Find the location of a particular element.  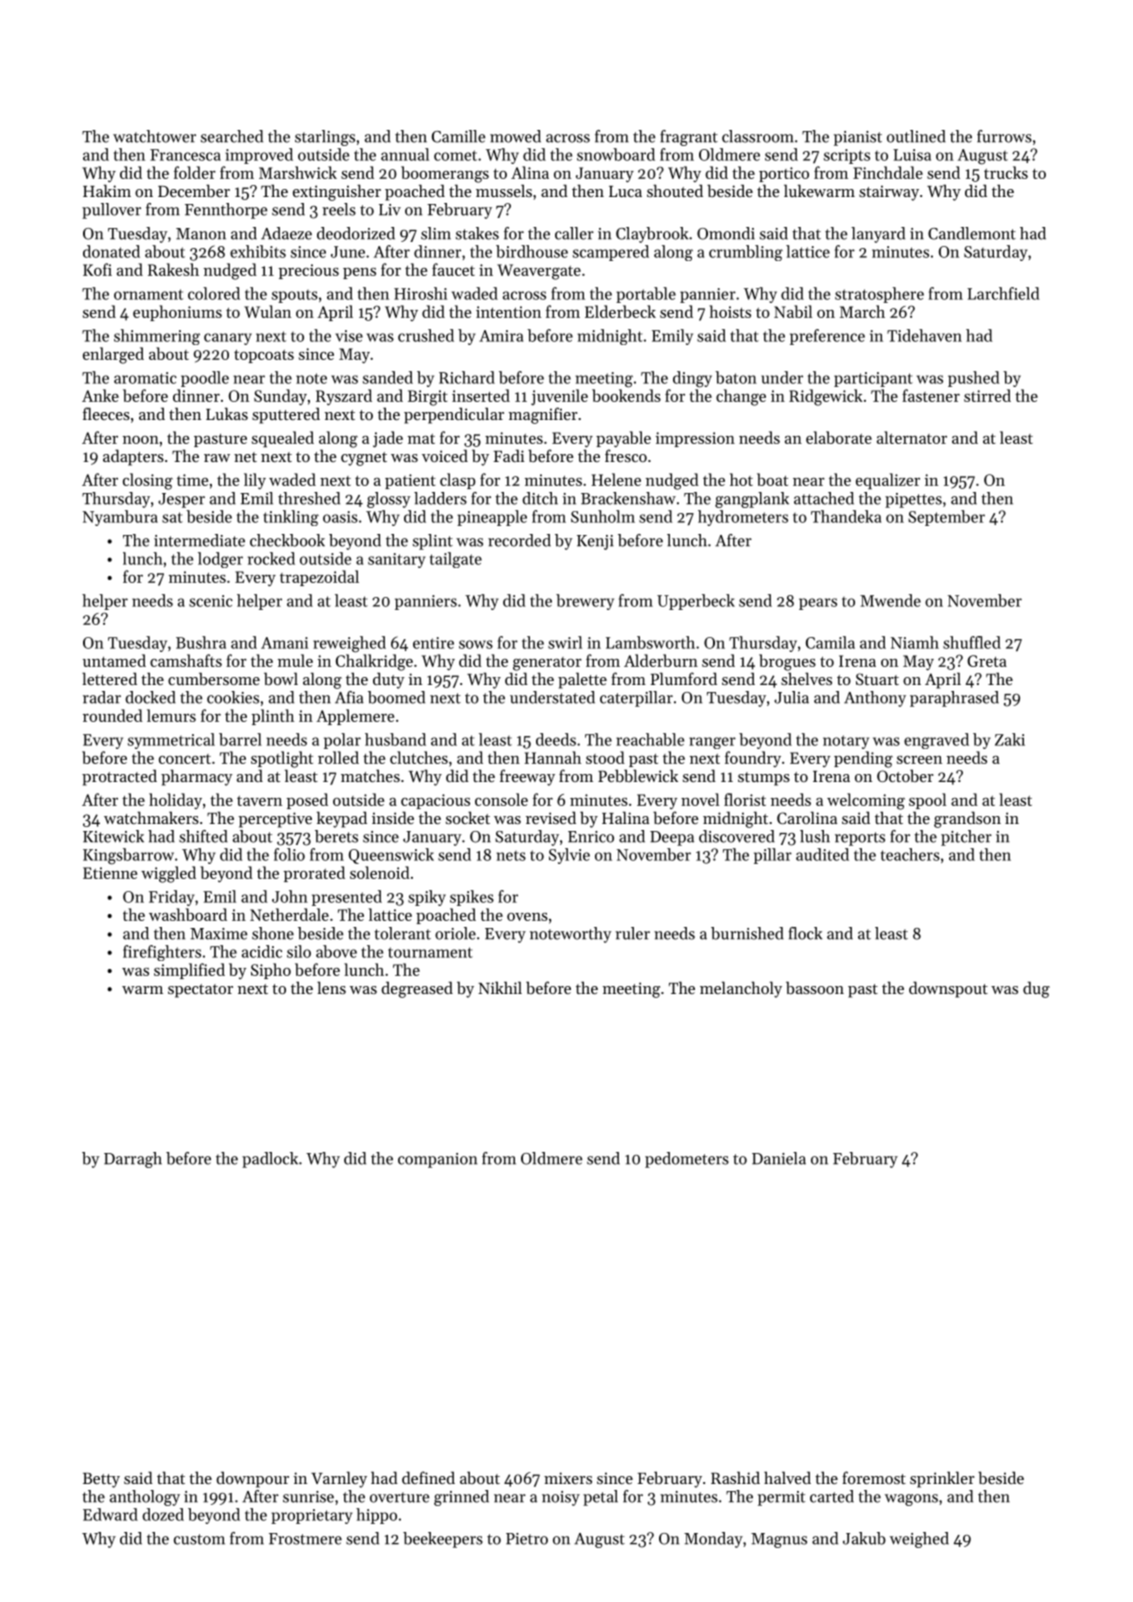

watchtower is located at coordinates (154, 136).
